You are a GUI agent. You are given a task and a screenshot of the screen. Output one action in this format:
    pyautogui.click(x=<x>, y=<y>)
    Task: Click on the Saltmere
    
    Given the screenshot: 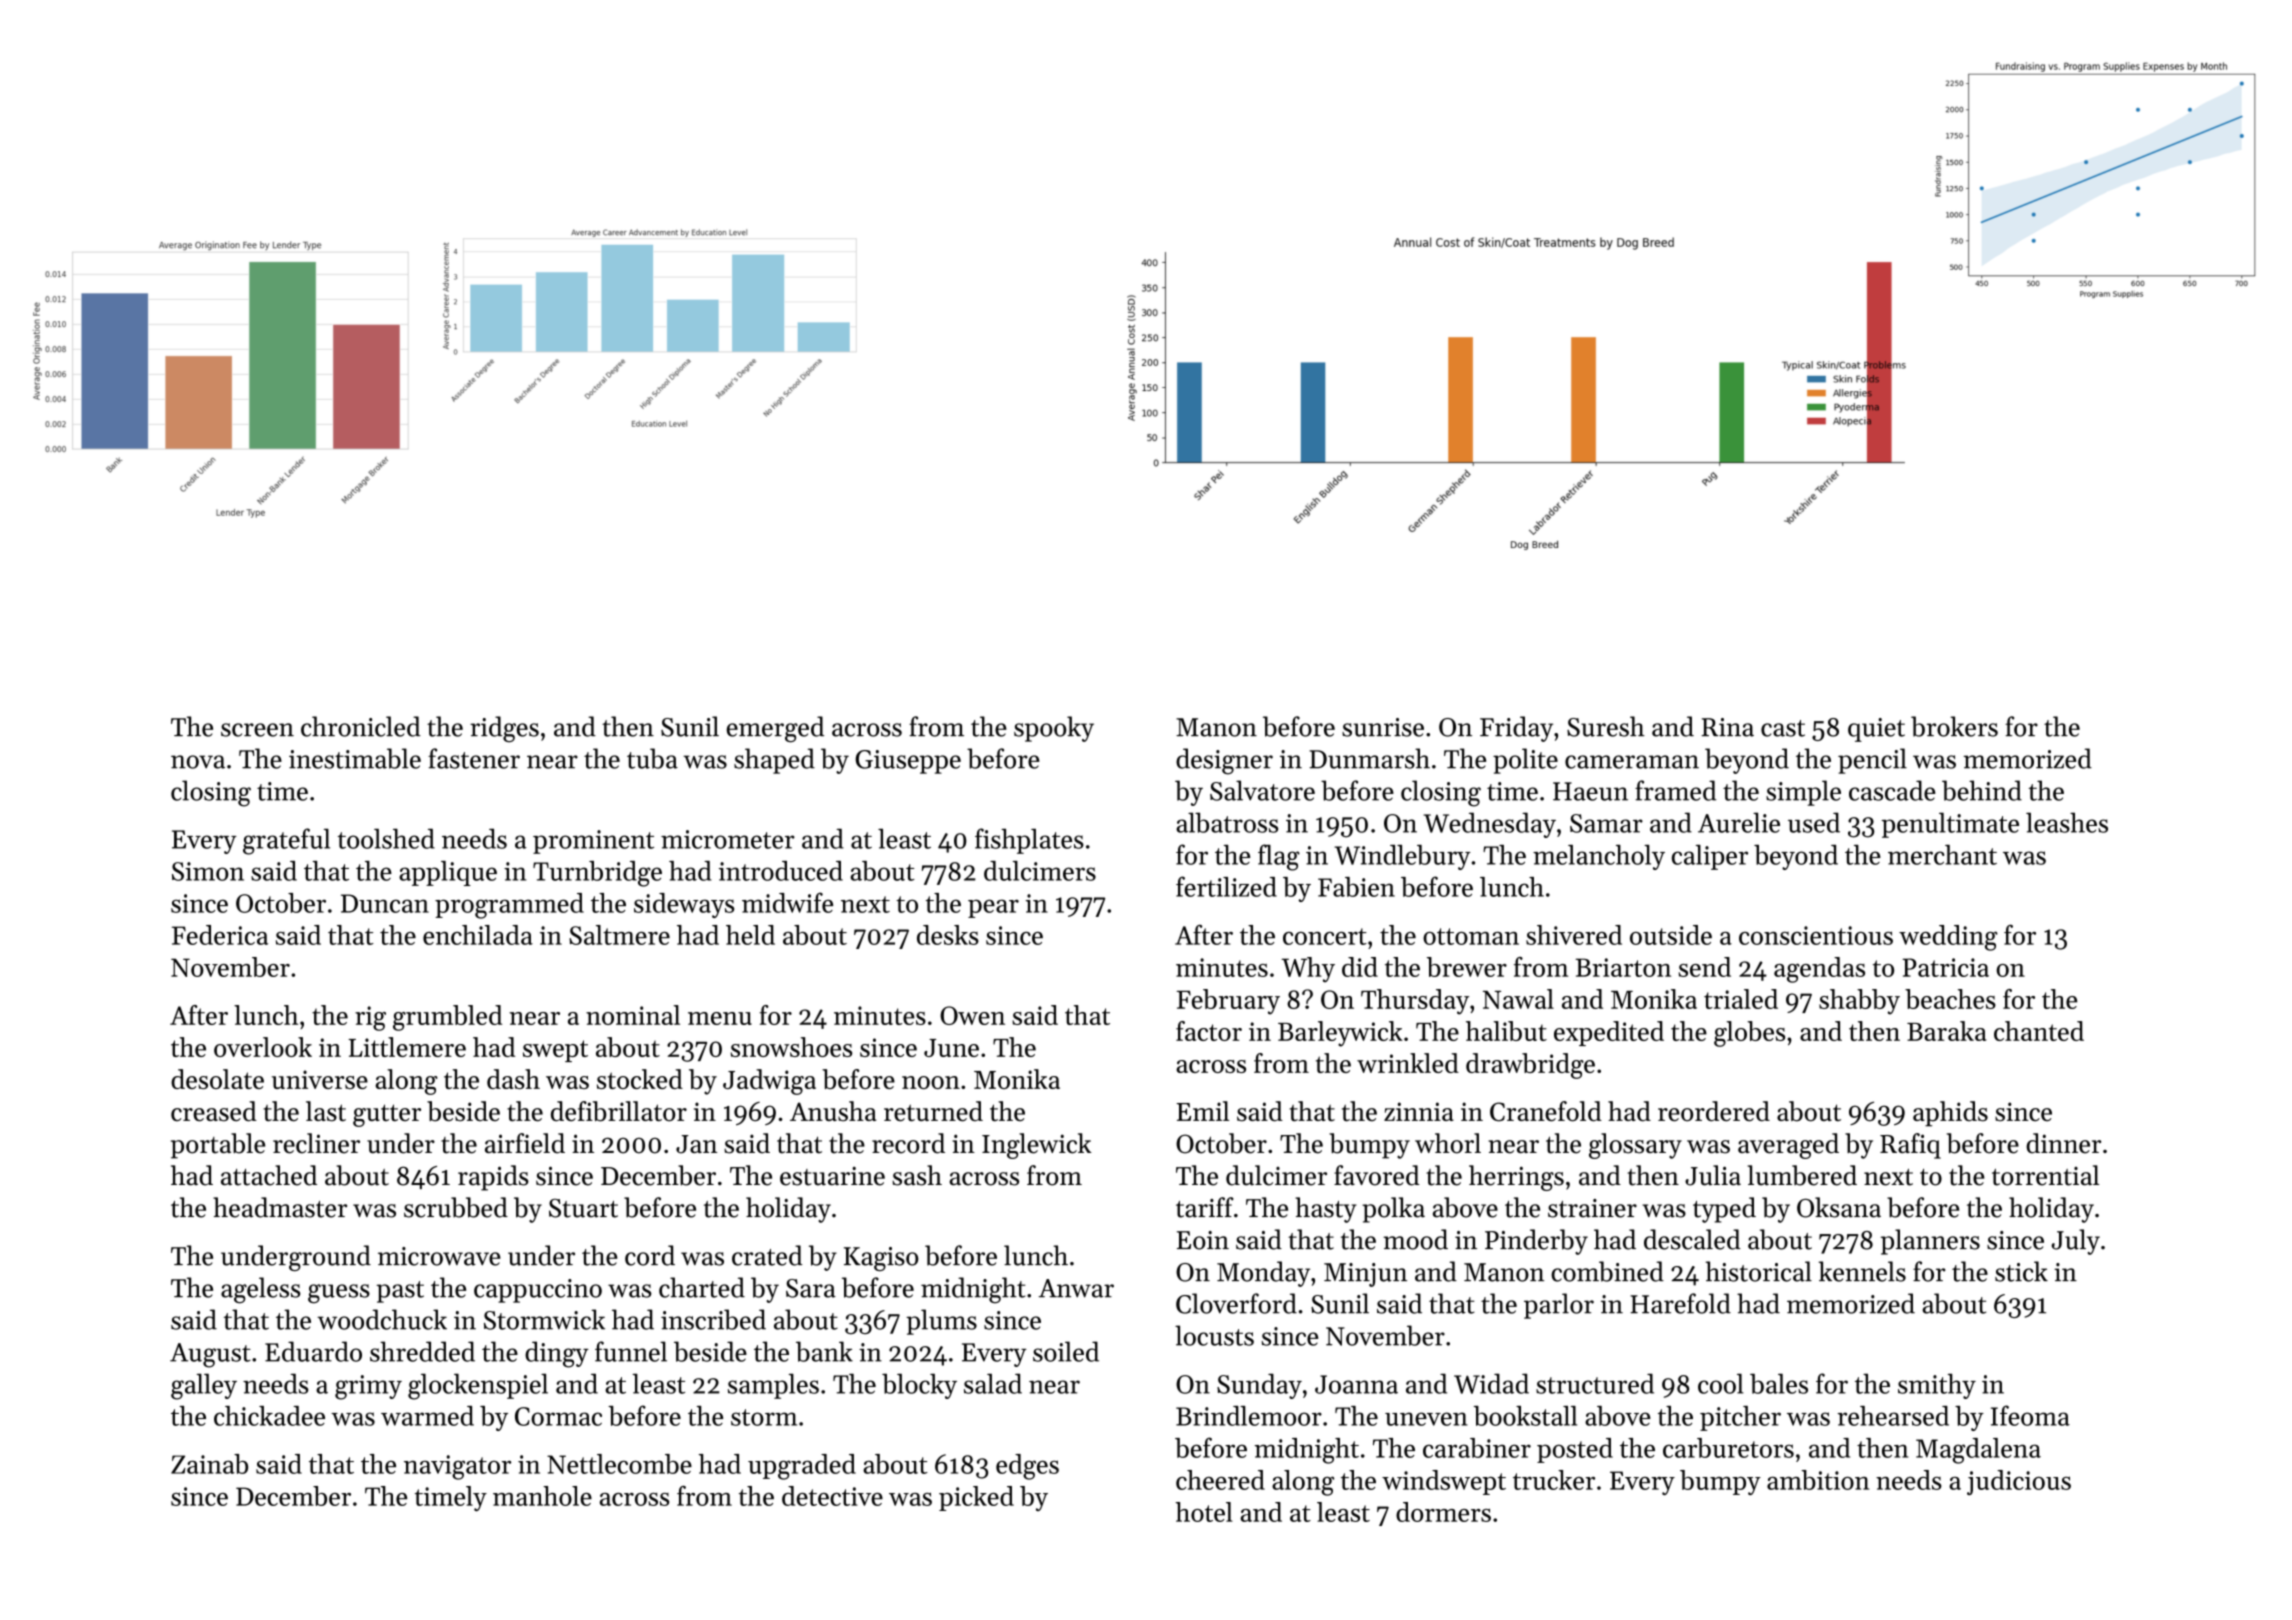 What is the action you would take?
    pyautogui.click(x=619, y=935)
